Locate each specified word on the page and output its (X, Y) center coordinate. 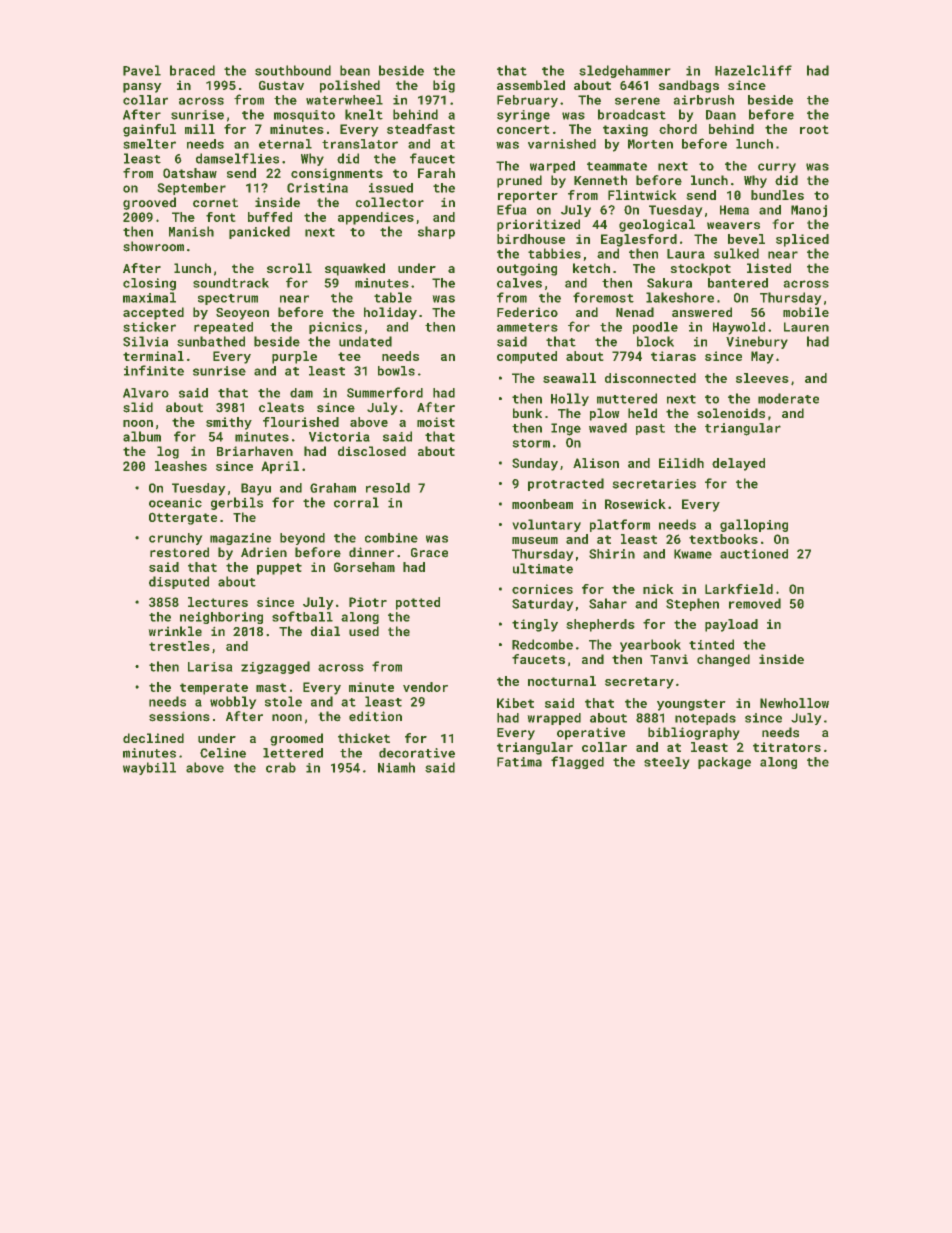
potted (418, 603)
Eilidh (681, 463)
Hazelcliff (753, 70)
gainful (149, 130)
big (444, 86)
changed (723, 660)
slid (138, 407)
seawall (569, 378)
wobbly (233, 702)
